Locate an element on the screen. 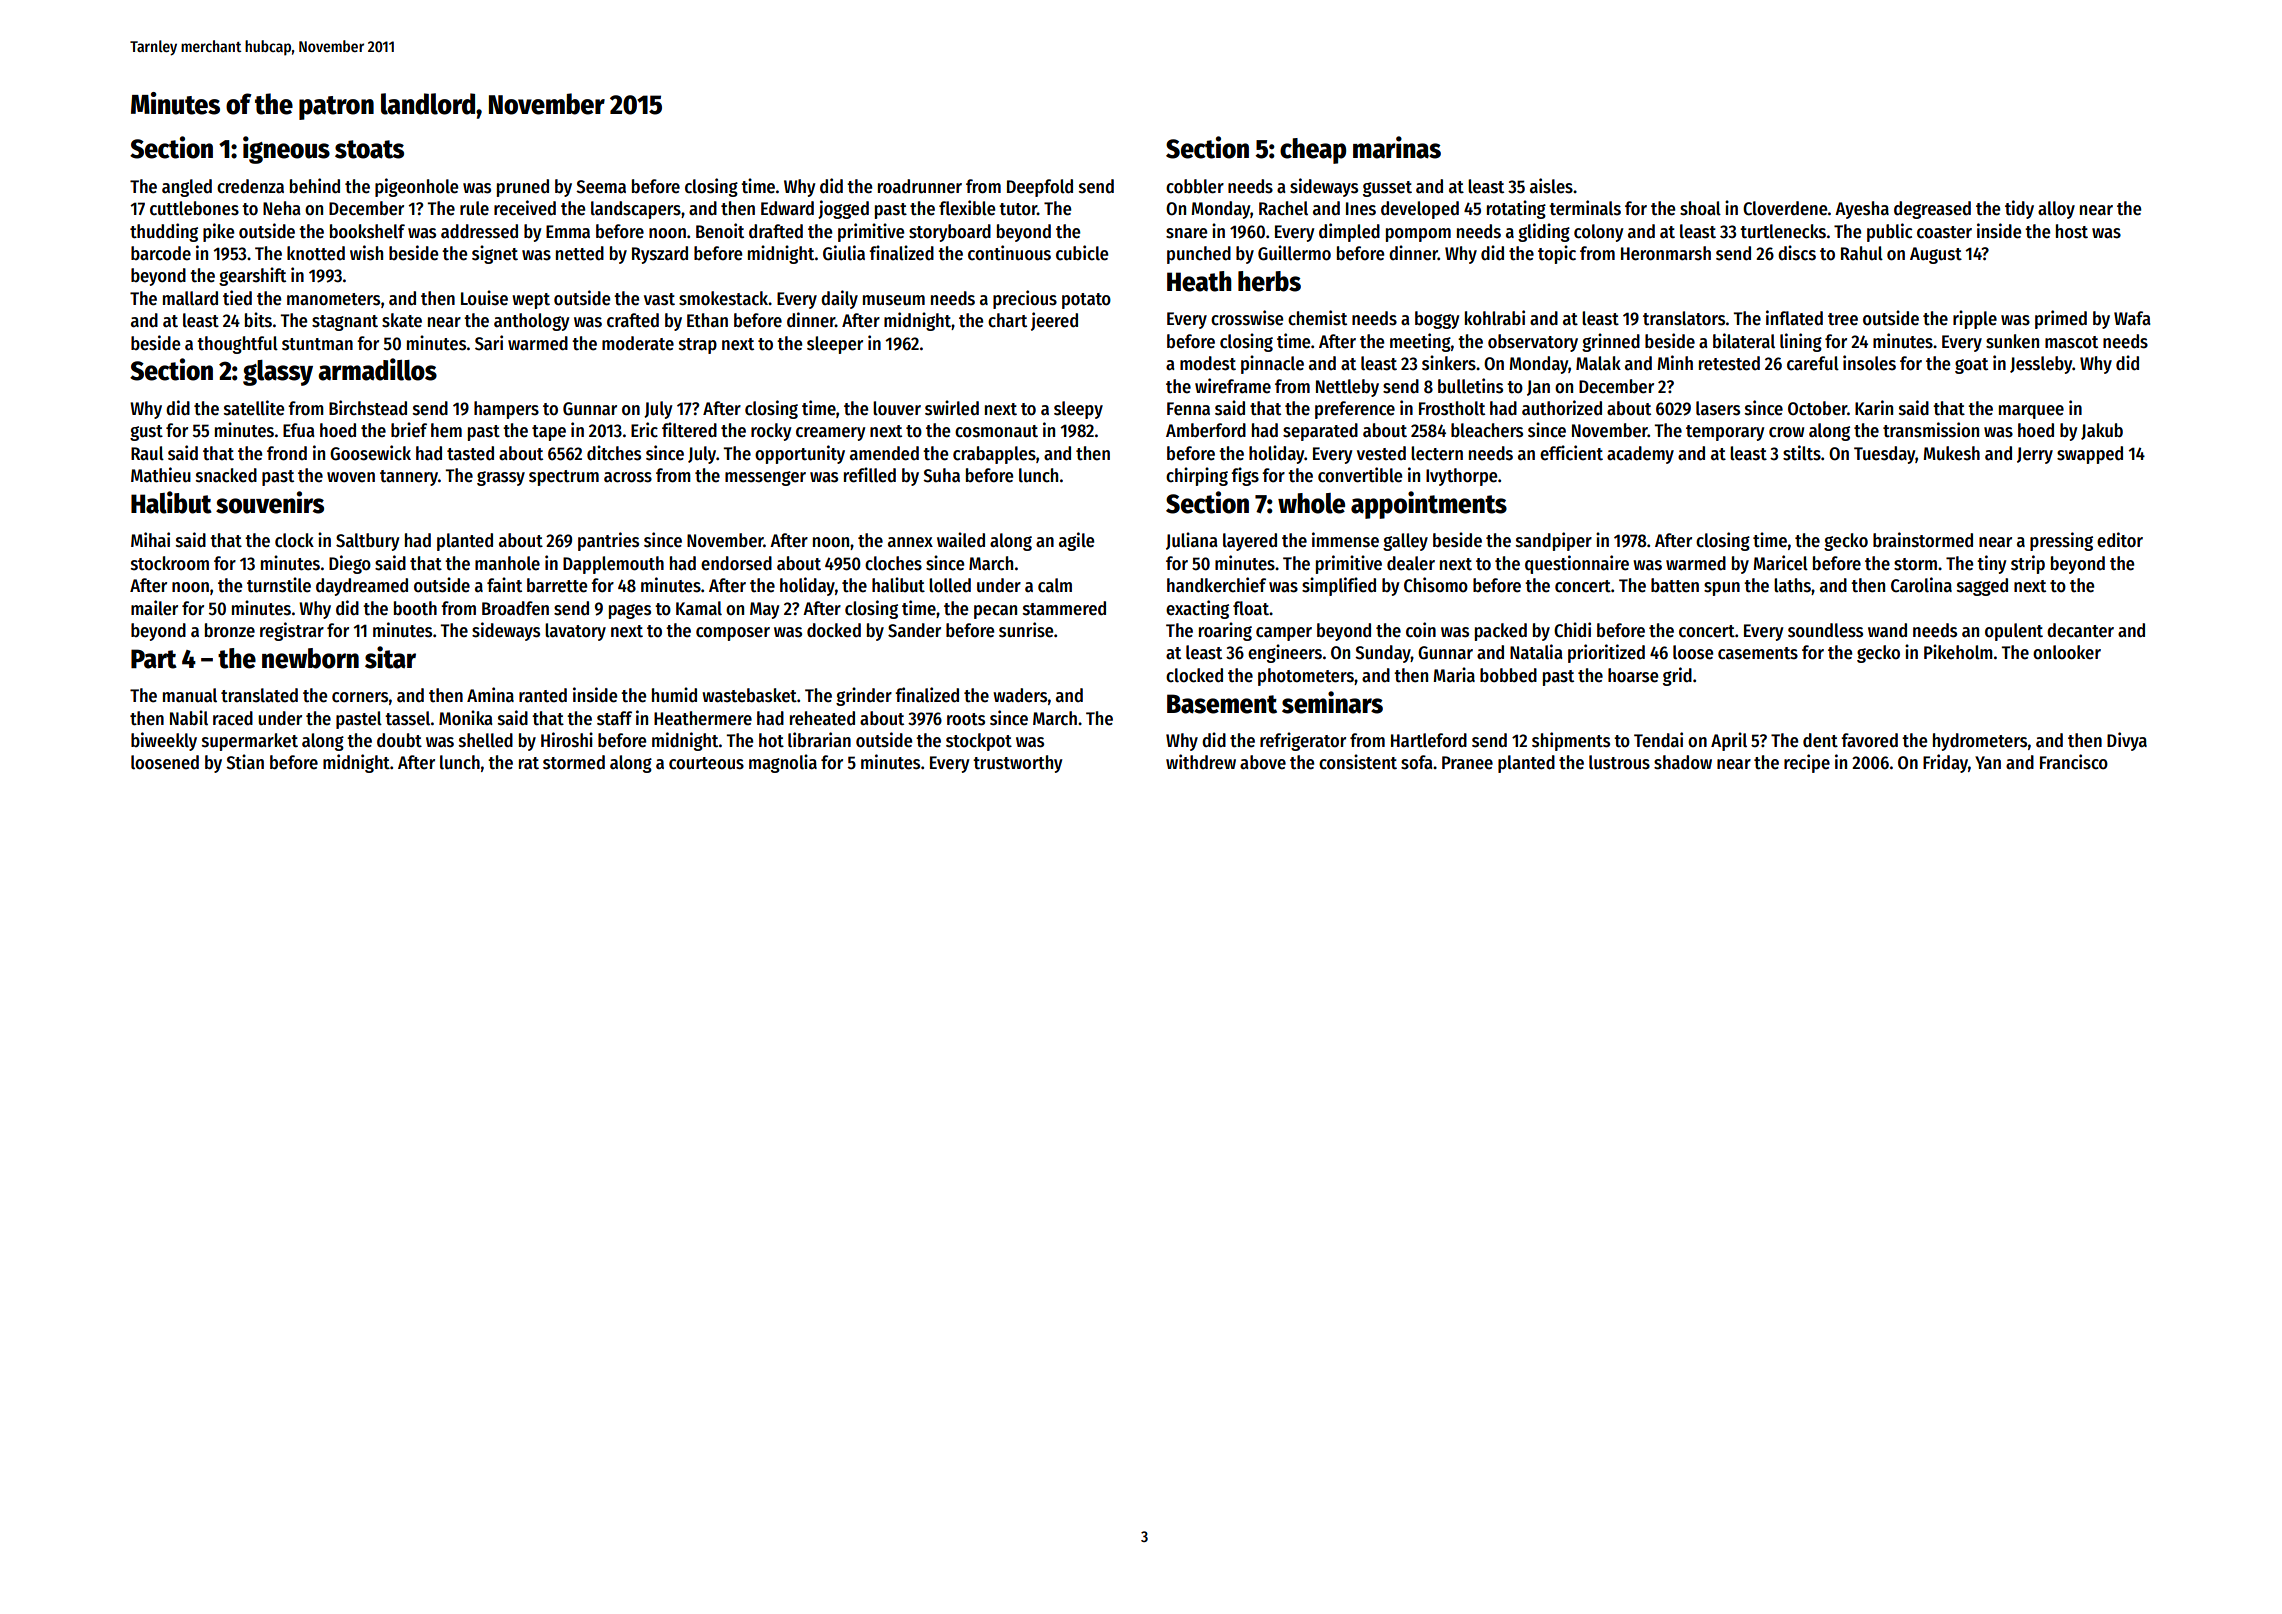 The height and width of the screenshot is (1614, 2282). ranted is located at coordinates (543, 695).
